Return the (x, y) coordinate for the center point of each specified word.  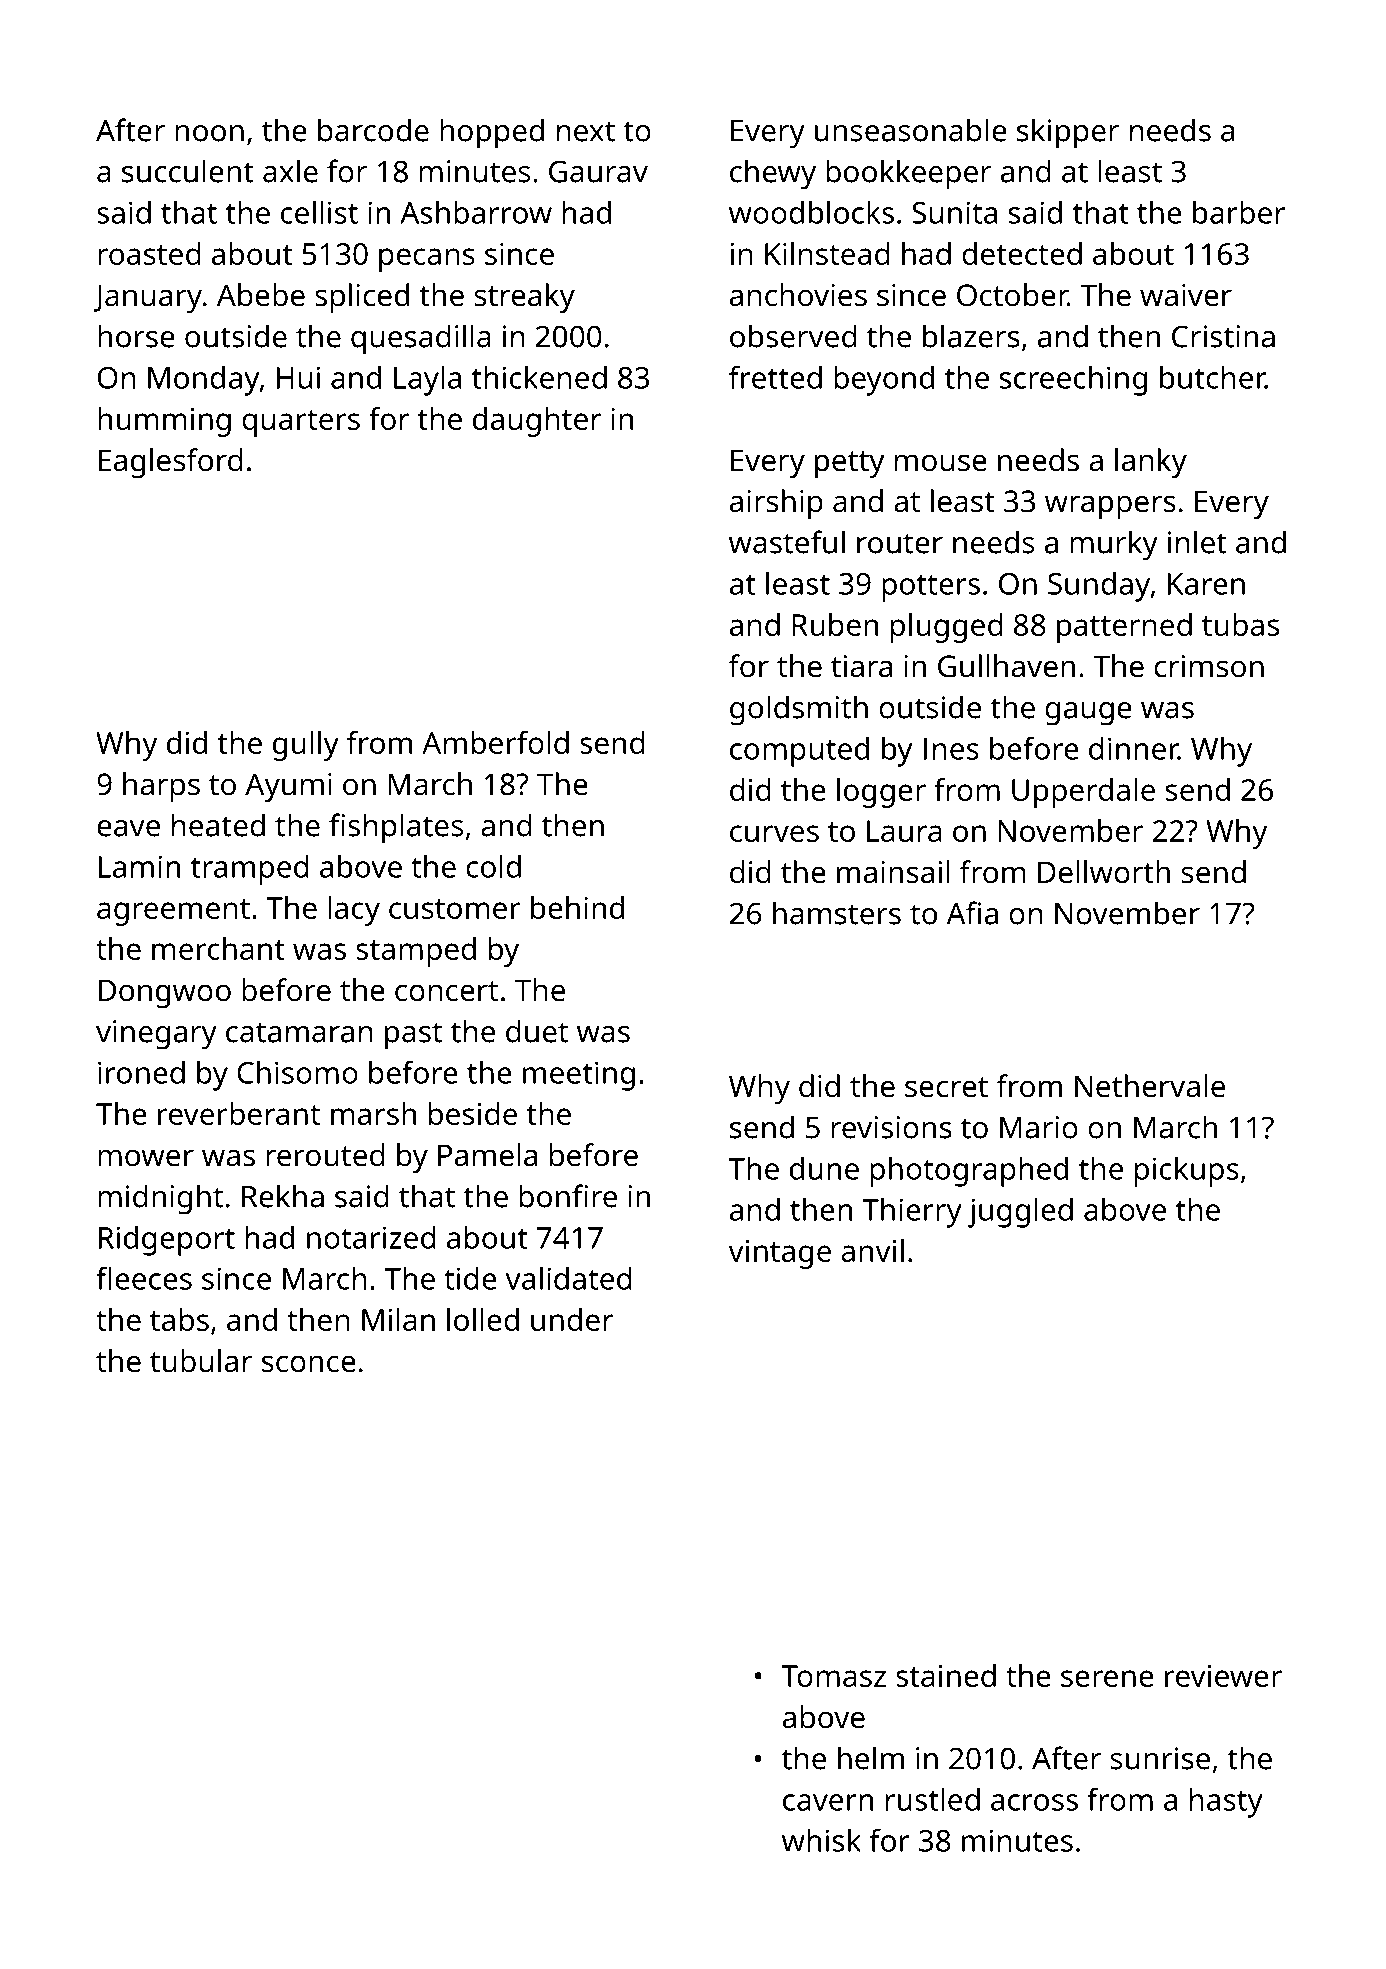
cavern (828, 1802)
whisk (821, 1840)
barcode (373, 130)
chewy (773, 174)
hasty (1226, 1803)
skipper (1068, 133)
